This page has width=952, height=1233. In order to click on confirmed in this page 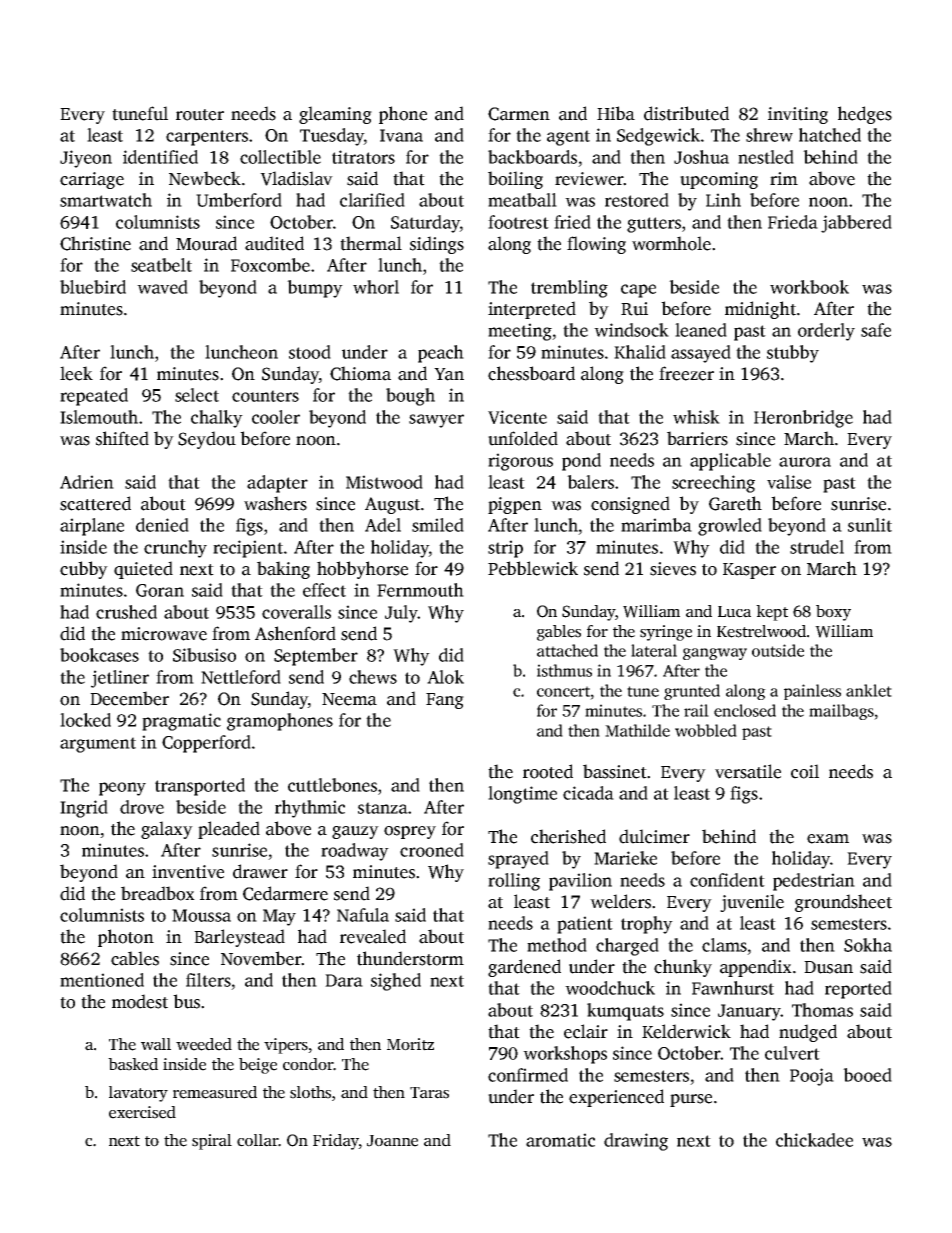, I will do `click(528, 1075)`.
